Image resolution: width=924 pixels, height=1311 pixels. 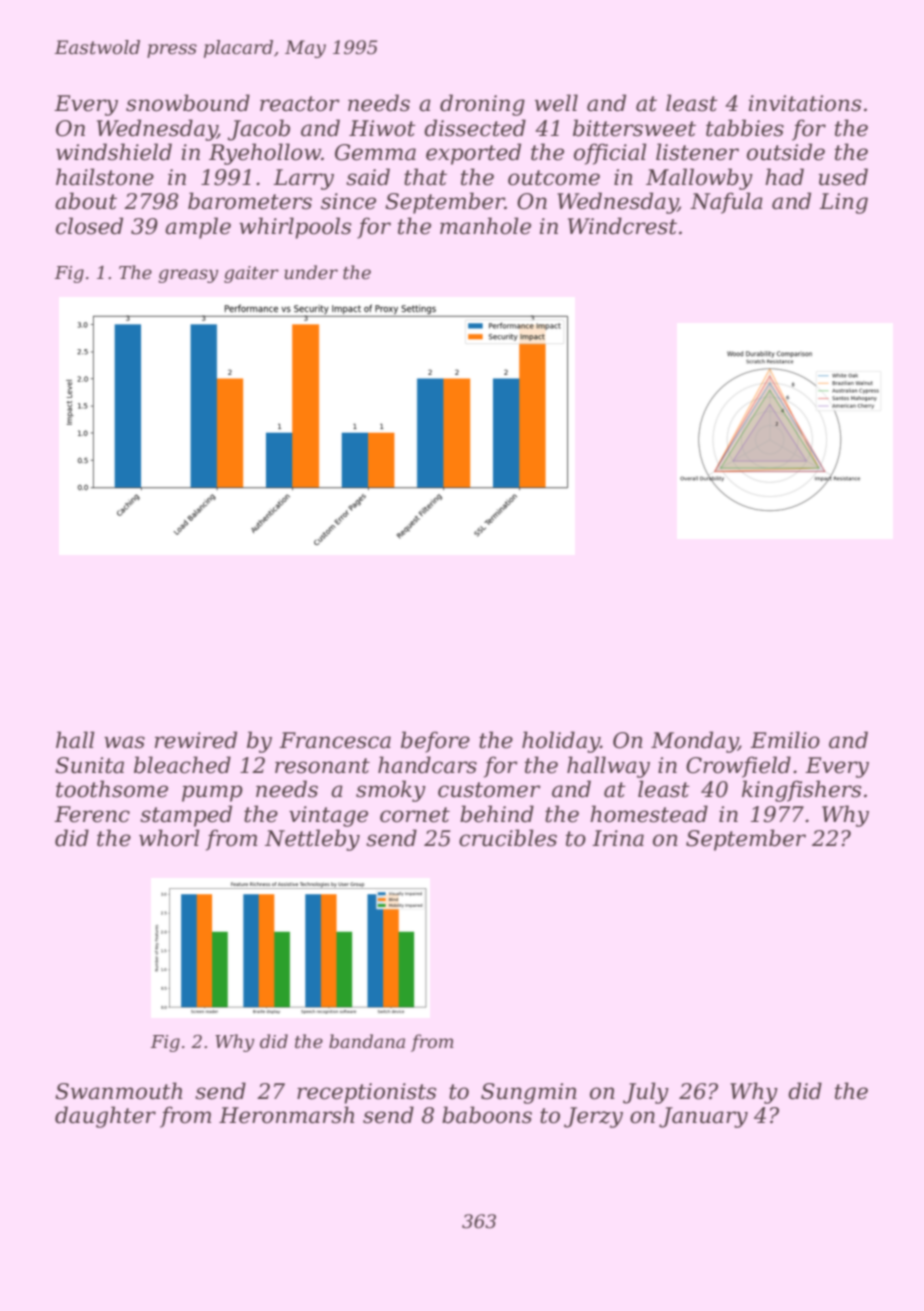 I want to click on Emilio, so click(x=785, y=740).
